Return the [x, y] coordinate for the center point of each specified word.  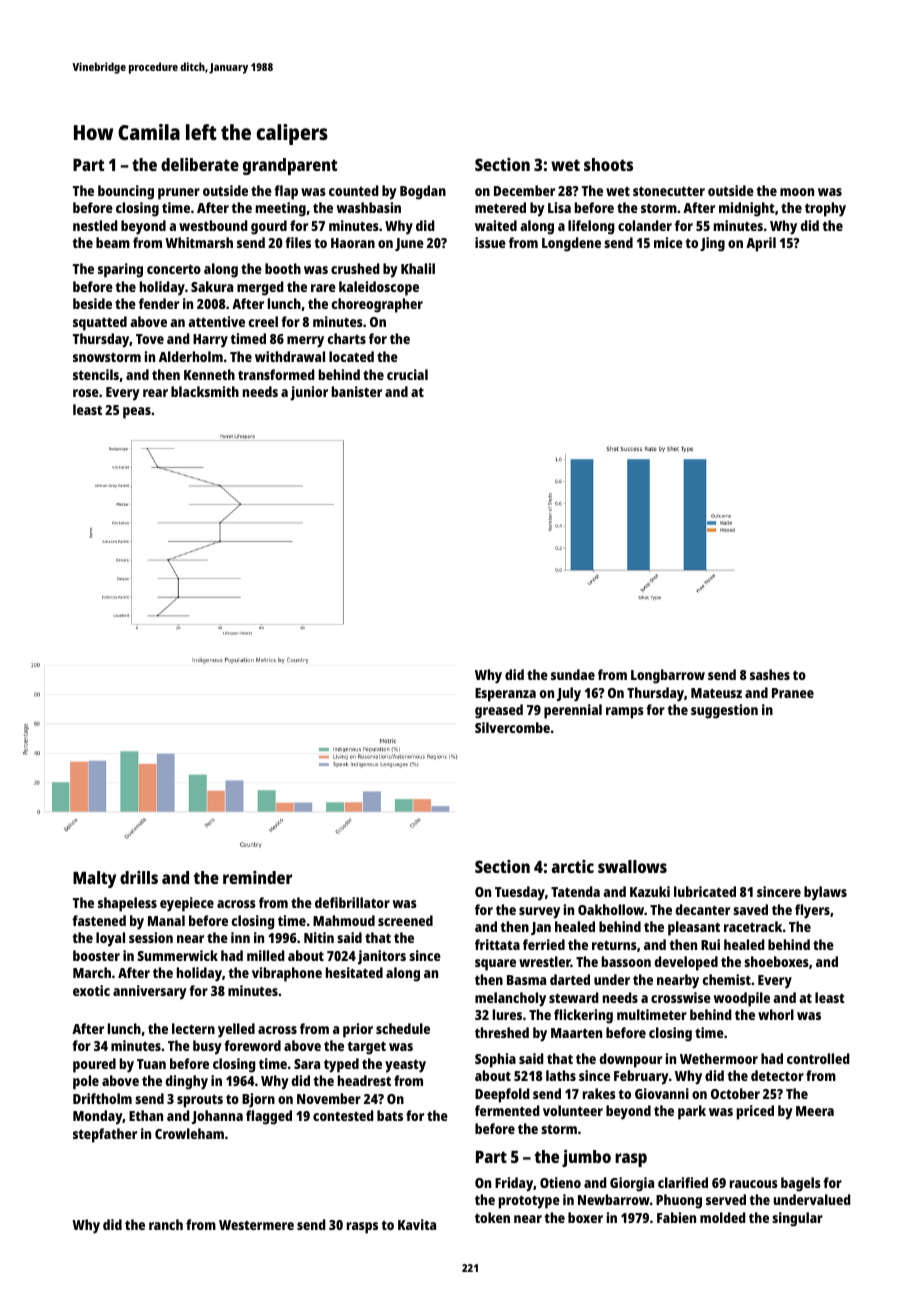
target [366, 1048]
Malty [94, 879]
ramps [625, 713]
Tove [150, 339]
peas [137, 413]
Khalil [418, 268]
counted [354, 190]
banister [357, 391]
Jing [712, 244]
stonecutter [669, 191]
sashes [770, 674]
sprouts [200, 1101]
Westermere [256, 1225]
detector [777, 1075]
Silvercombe [512, 727]
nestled [95, 225]
